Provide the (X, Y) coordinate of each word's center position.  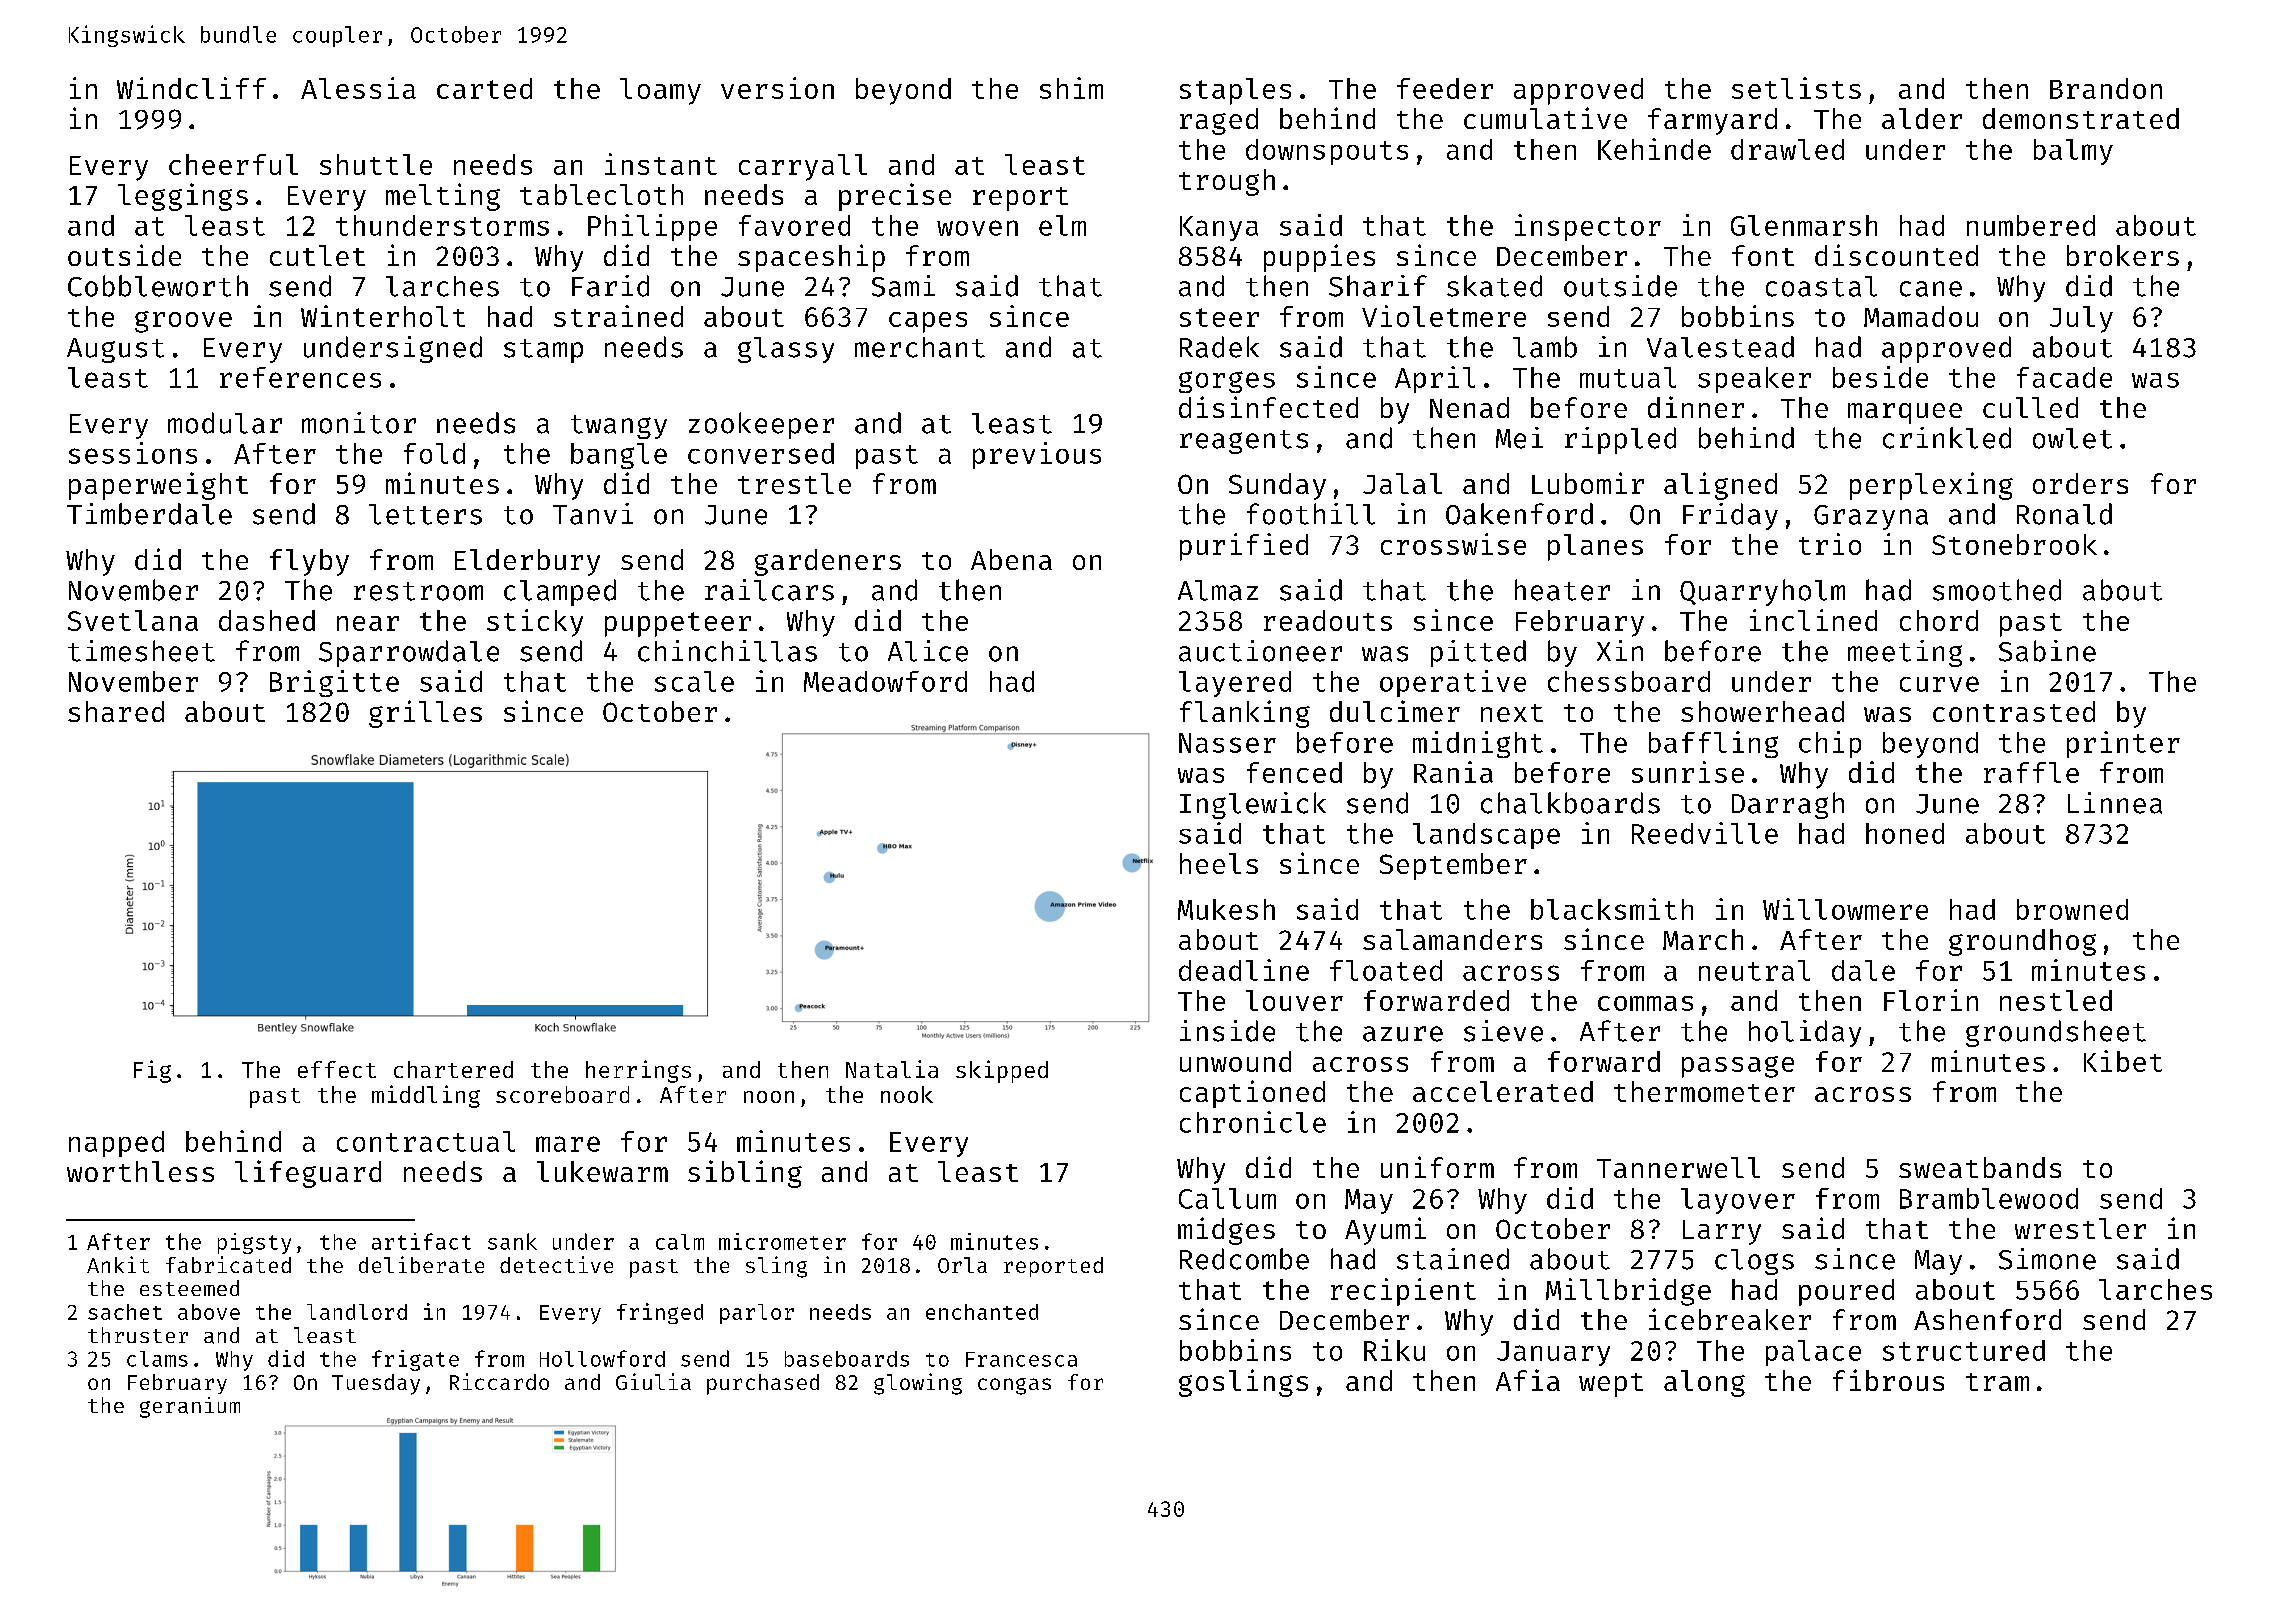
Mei (1519, 438)
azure (1403, 1034)
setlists (1796, 88)
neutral (1754, 970)
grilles (425, 714)
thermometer (1704, 1091)
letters (425, 514)
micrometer (782, 1241)
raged (1219, 121)
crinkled (1947, 438)
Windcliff (191, 88)
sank (512, 1241)
